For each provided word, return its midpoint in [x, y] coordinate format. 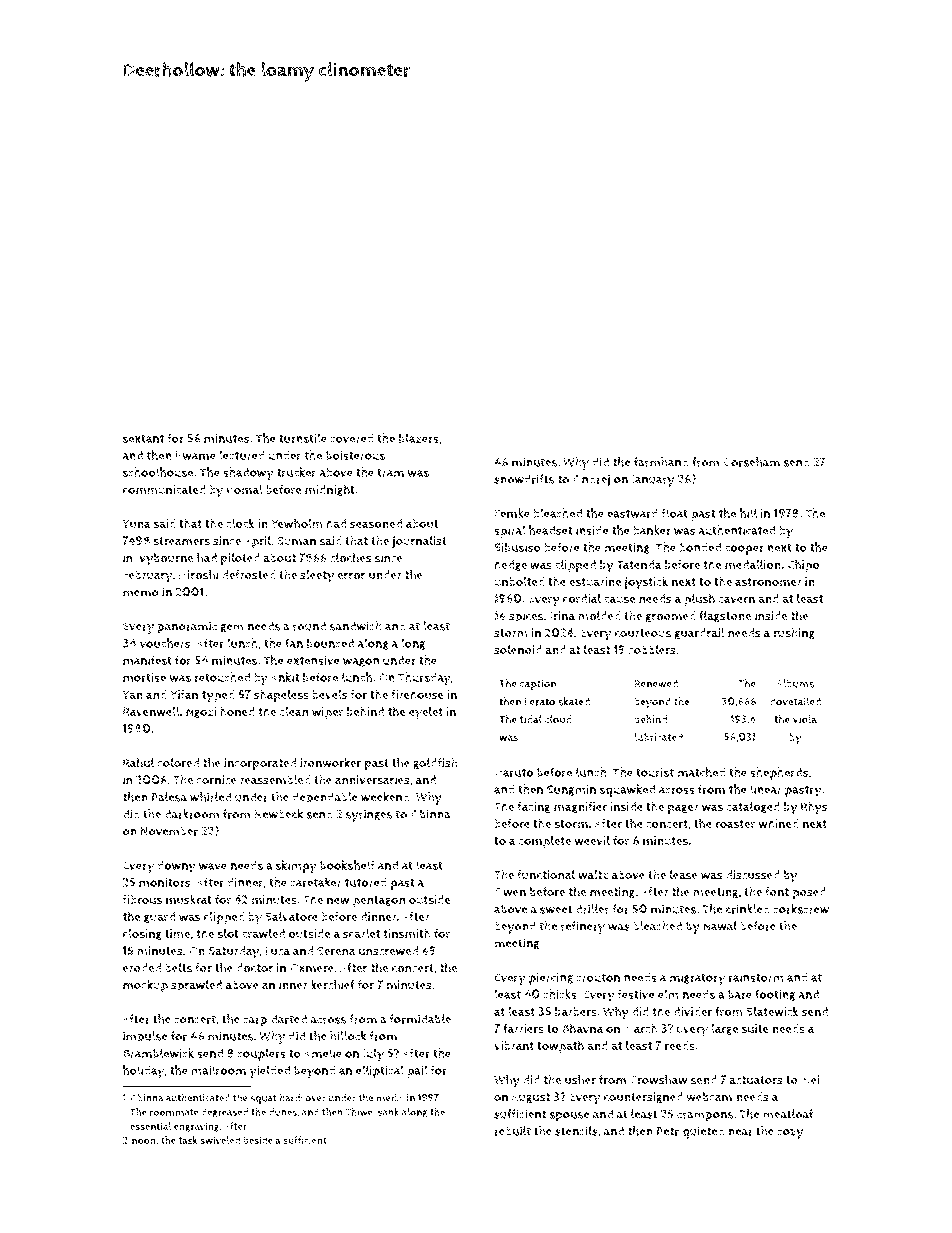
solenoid [518, 650]
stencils [576, 1131]
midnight [330, 490]
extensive [313, 660]
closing [142, 934]
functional [546, 875]
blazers [419, 438]
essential [150, 1126]
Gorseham [751, 462]
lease [684, 875]
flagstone [725, 617]
